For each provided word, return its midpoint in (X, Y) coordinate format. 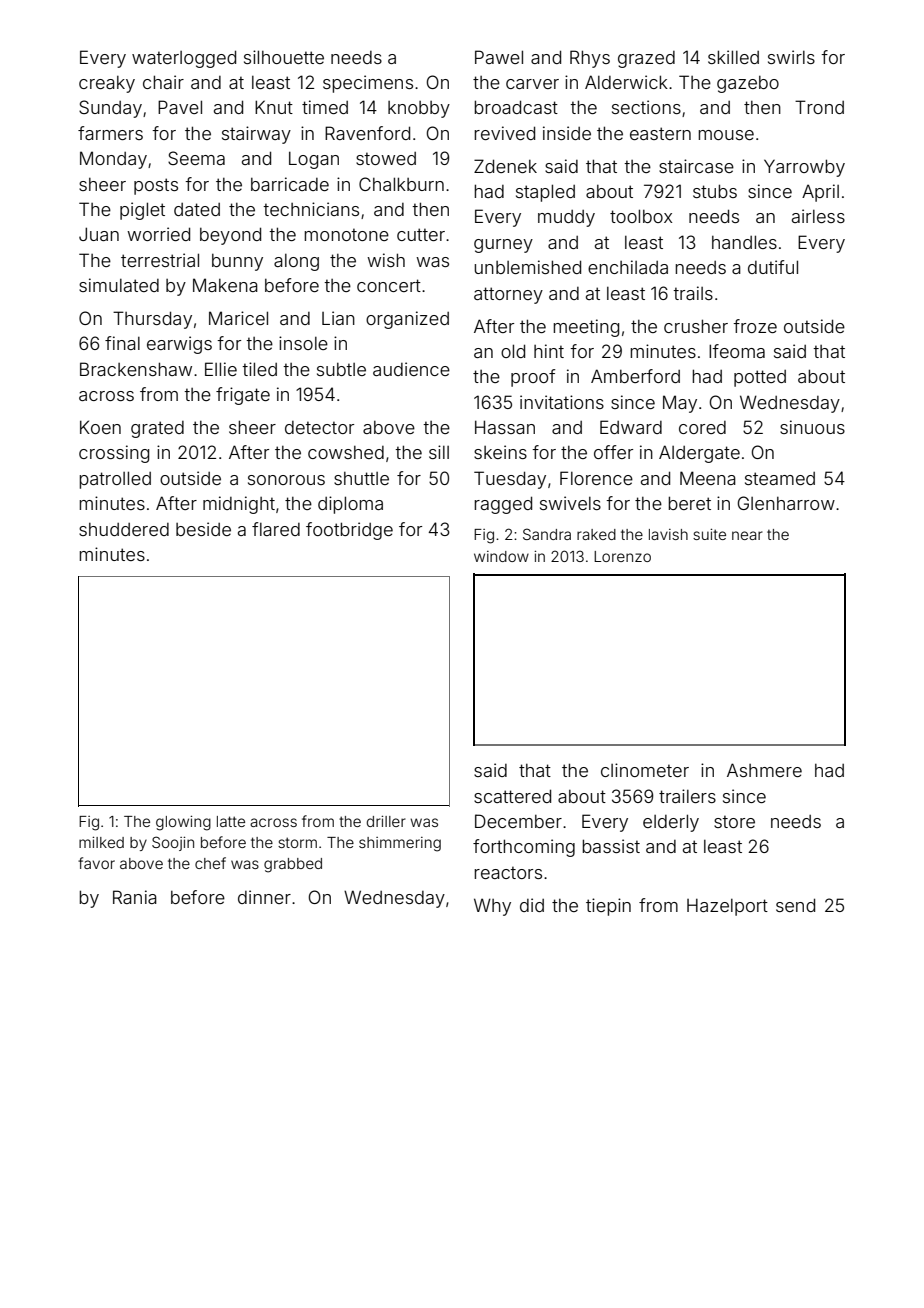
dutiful (773, 267)
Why (492, 907)
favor (96, 863)
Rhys (590, 59)
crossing (114, 454)
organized (407, 320)
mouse (726, 135)
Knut (274, 107)
